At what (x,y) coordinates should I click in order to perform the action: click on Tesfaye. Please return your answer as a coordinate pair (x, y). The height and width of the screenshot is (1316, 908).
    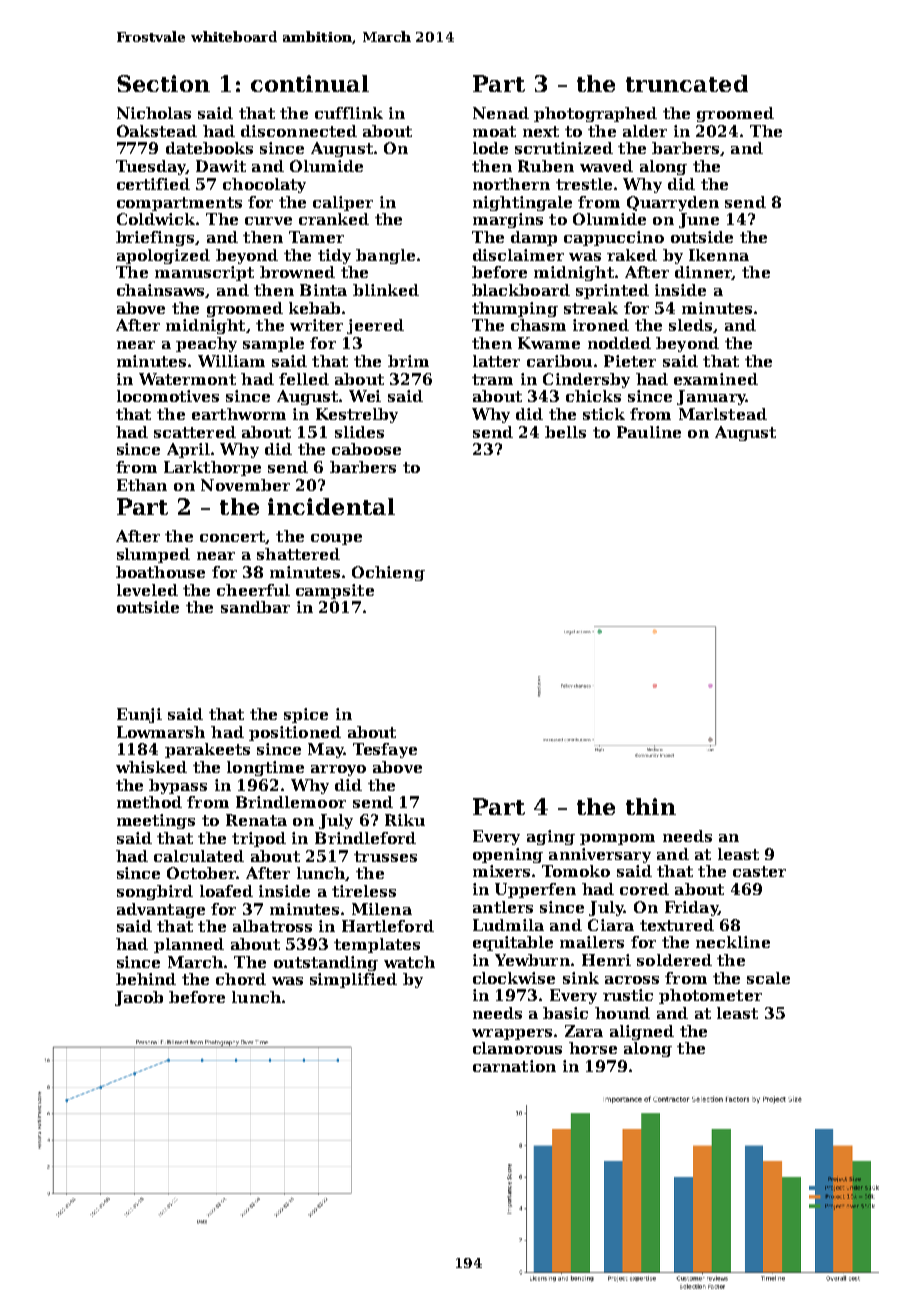
    Looking at the image, I should click on (385, 750).
